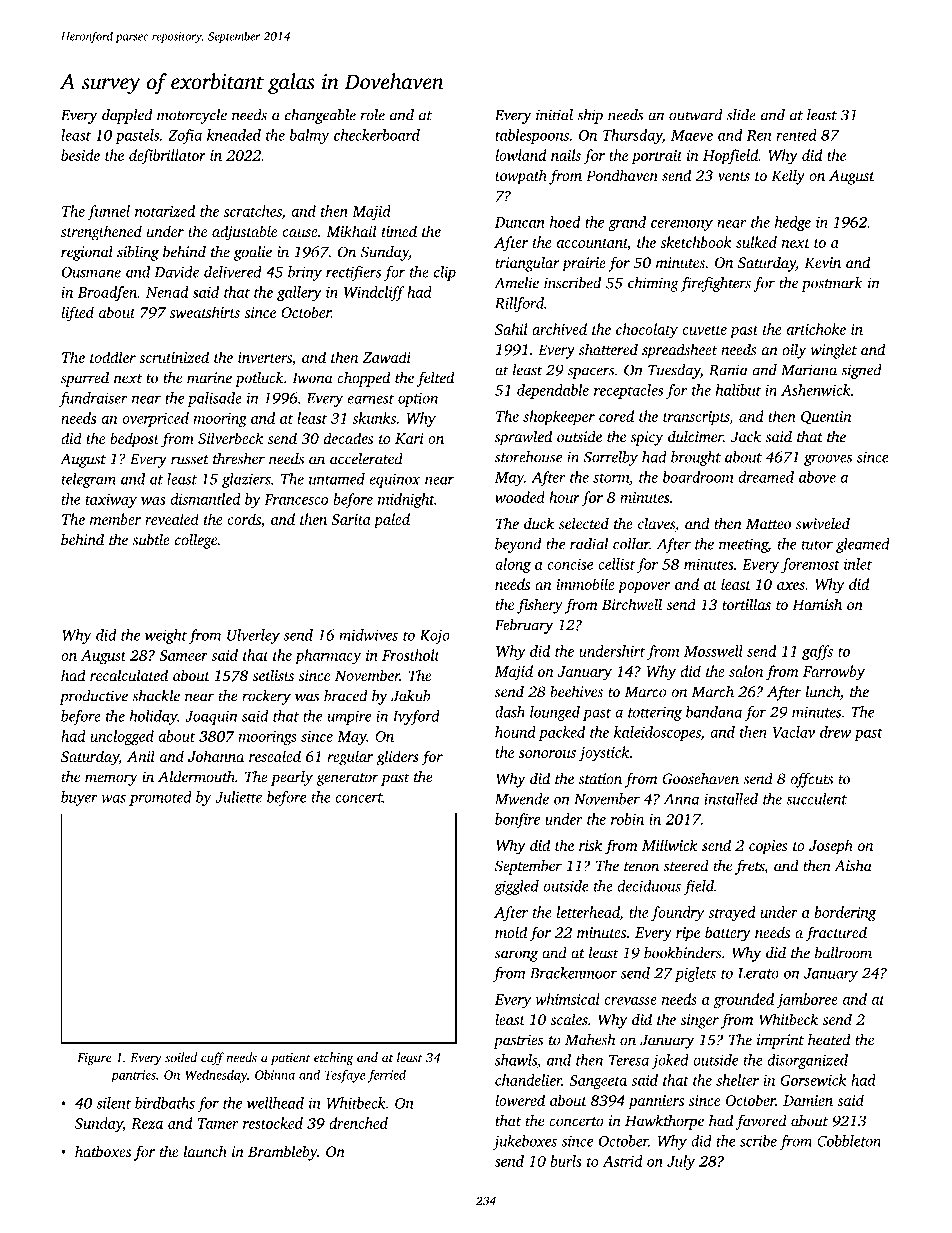 This page has width=952, height=1233. I want to click on Aisha, so click(853, 866).
